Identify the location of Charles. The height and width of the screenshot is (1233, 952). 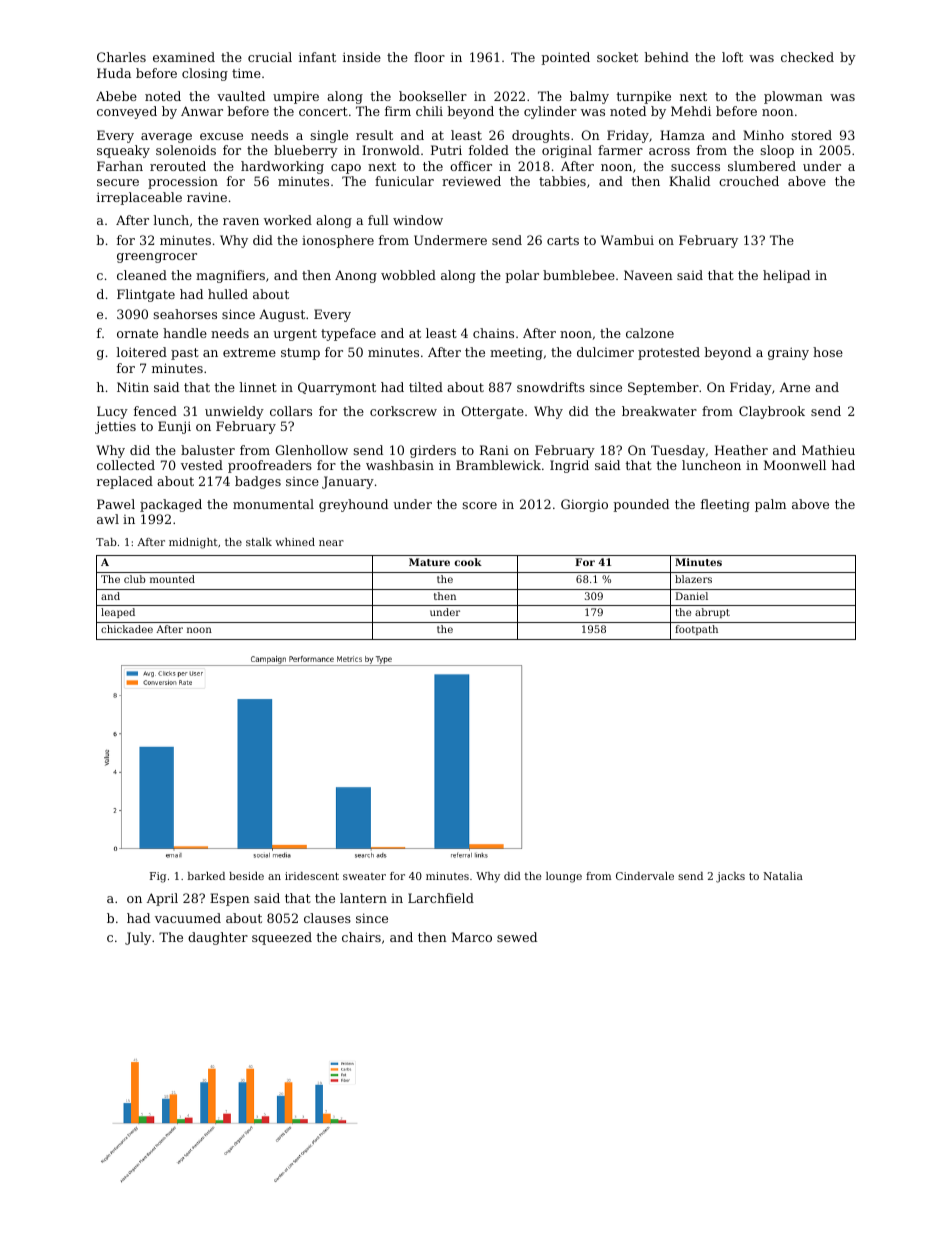
(121, 57).
